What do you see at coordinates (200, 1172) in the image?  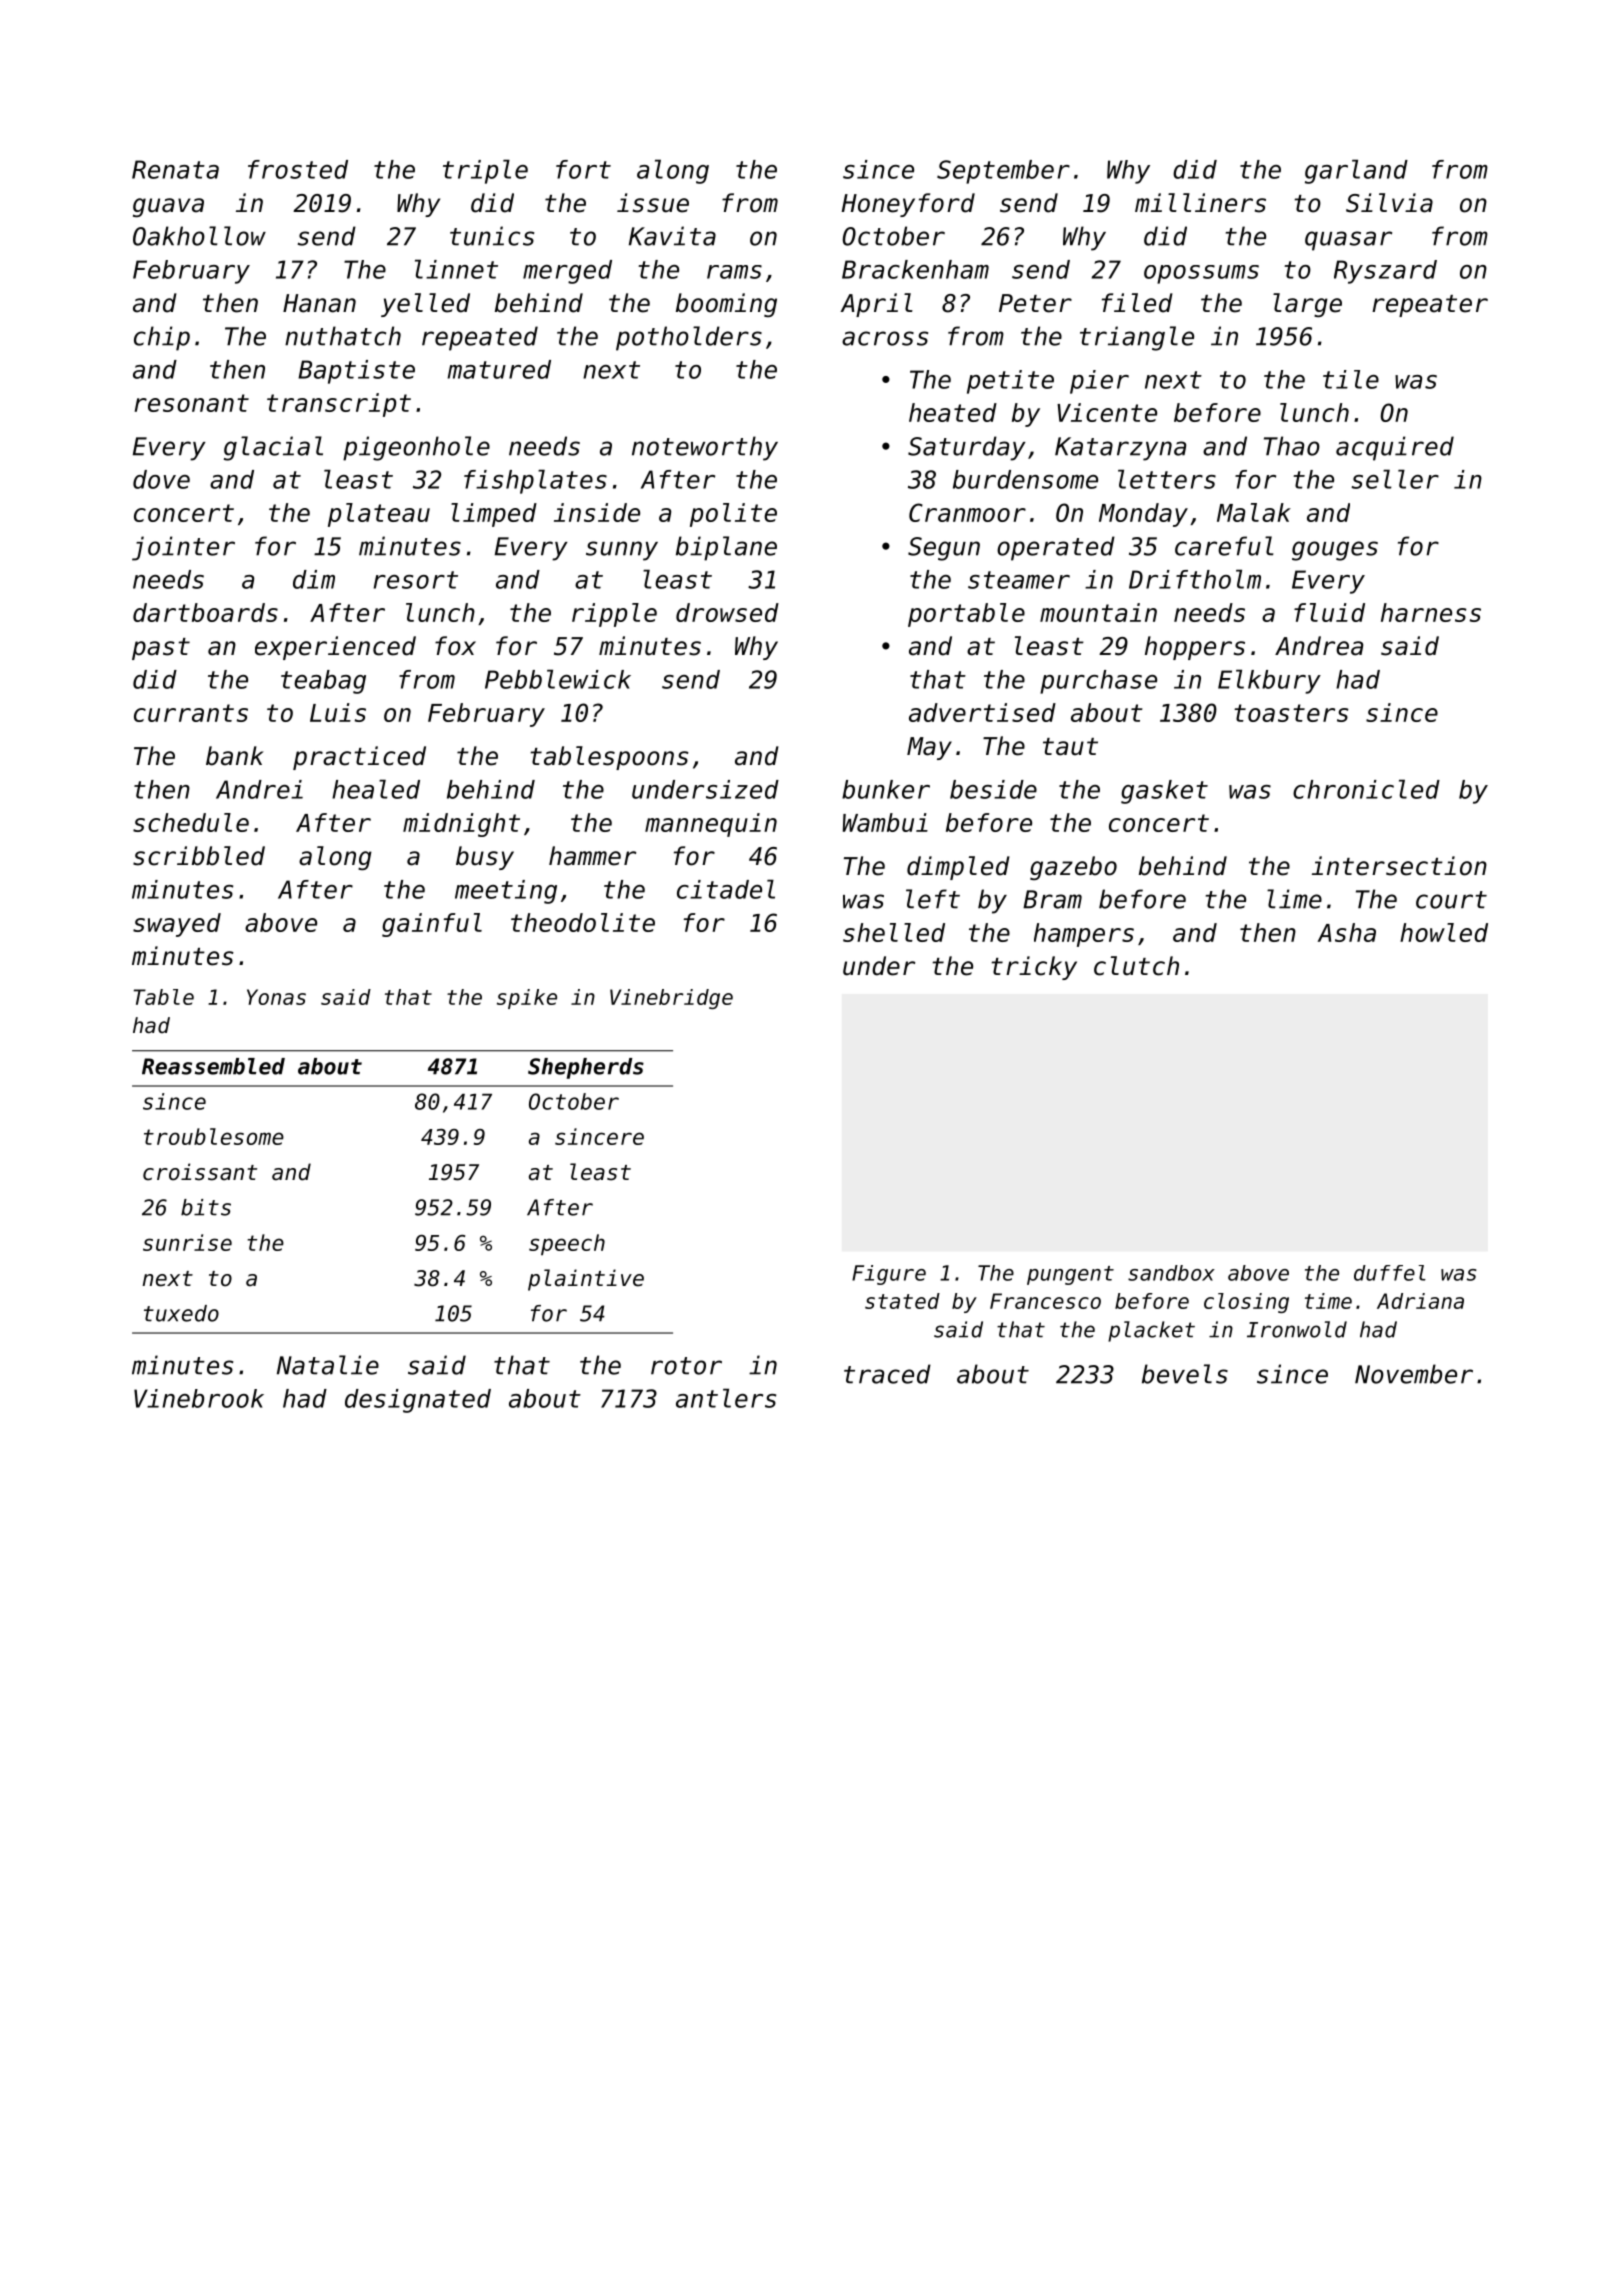 I see `croissant` at bounding box center [200, 1172].
